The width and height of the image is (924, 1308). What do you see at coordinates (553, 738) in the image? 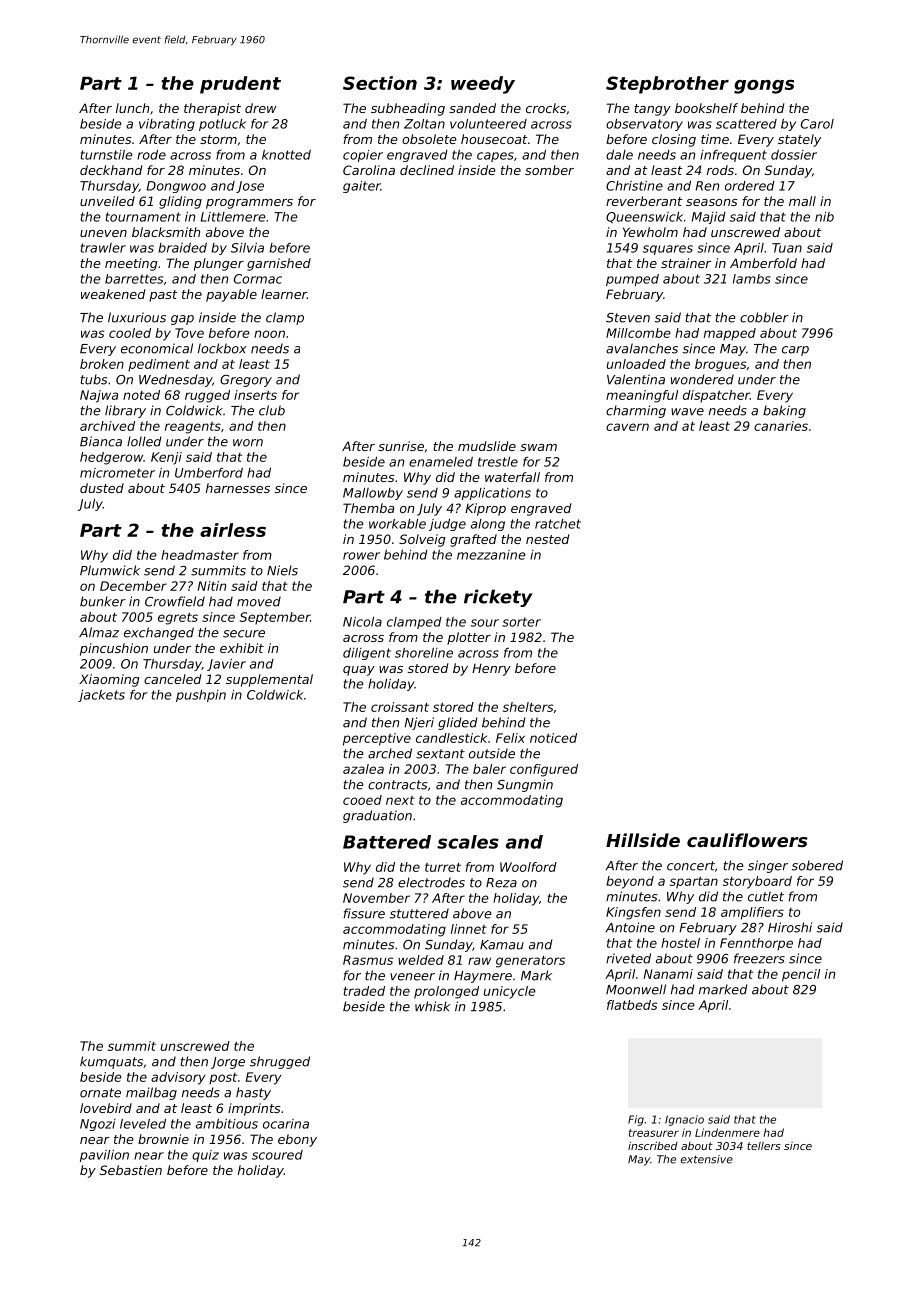
I see `noticed` at bounding box center [553, 738].
